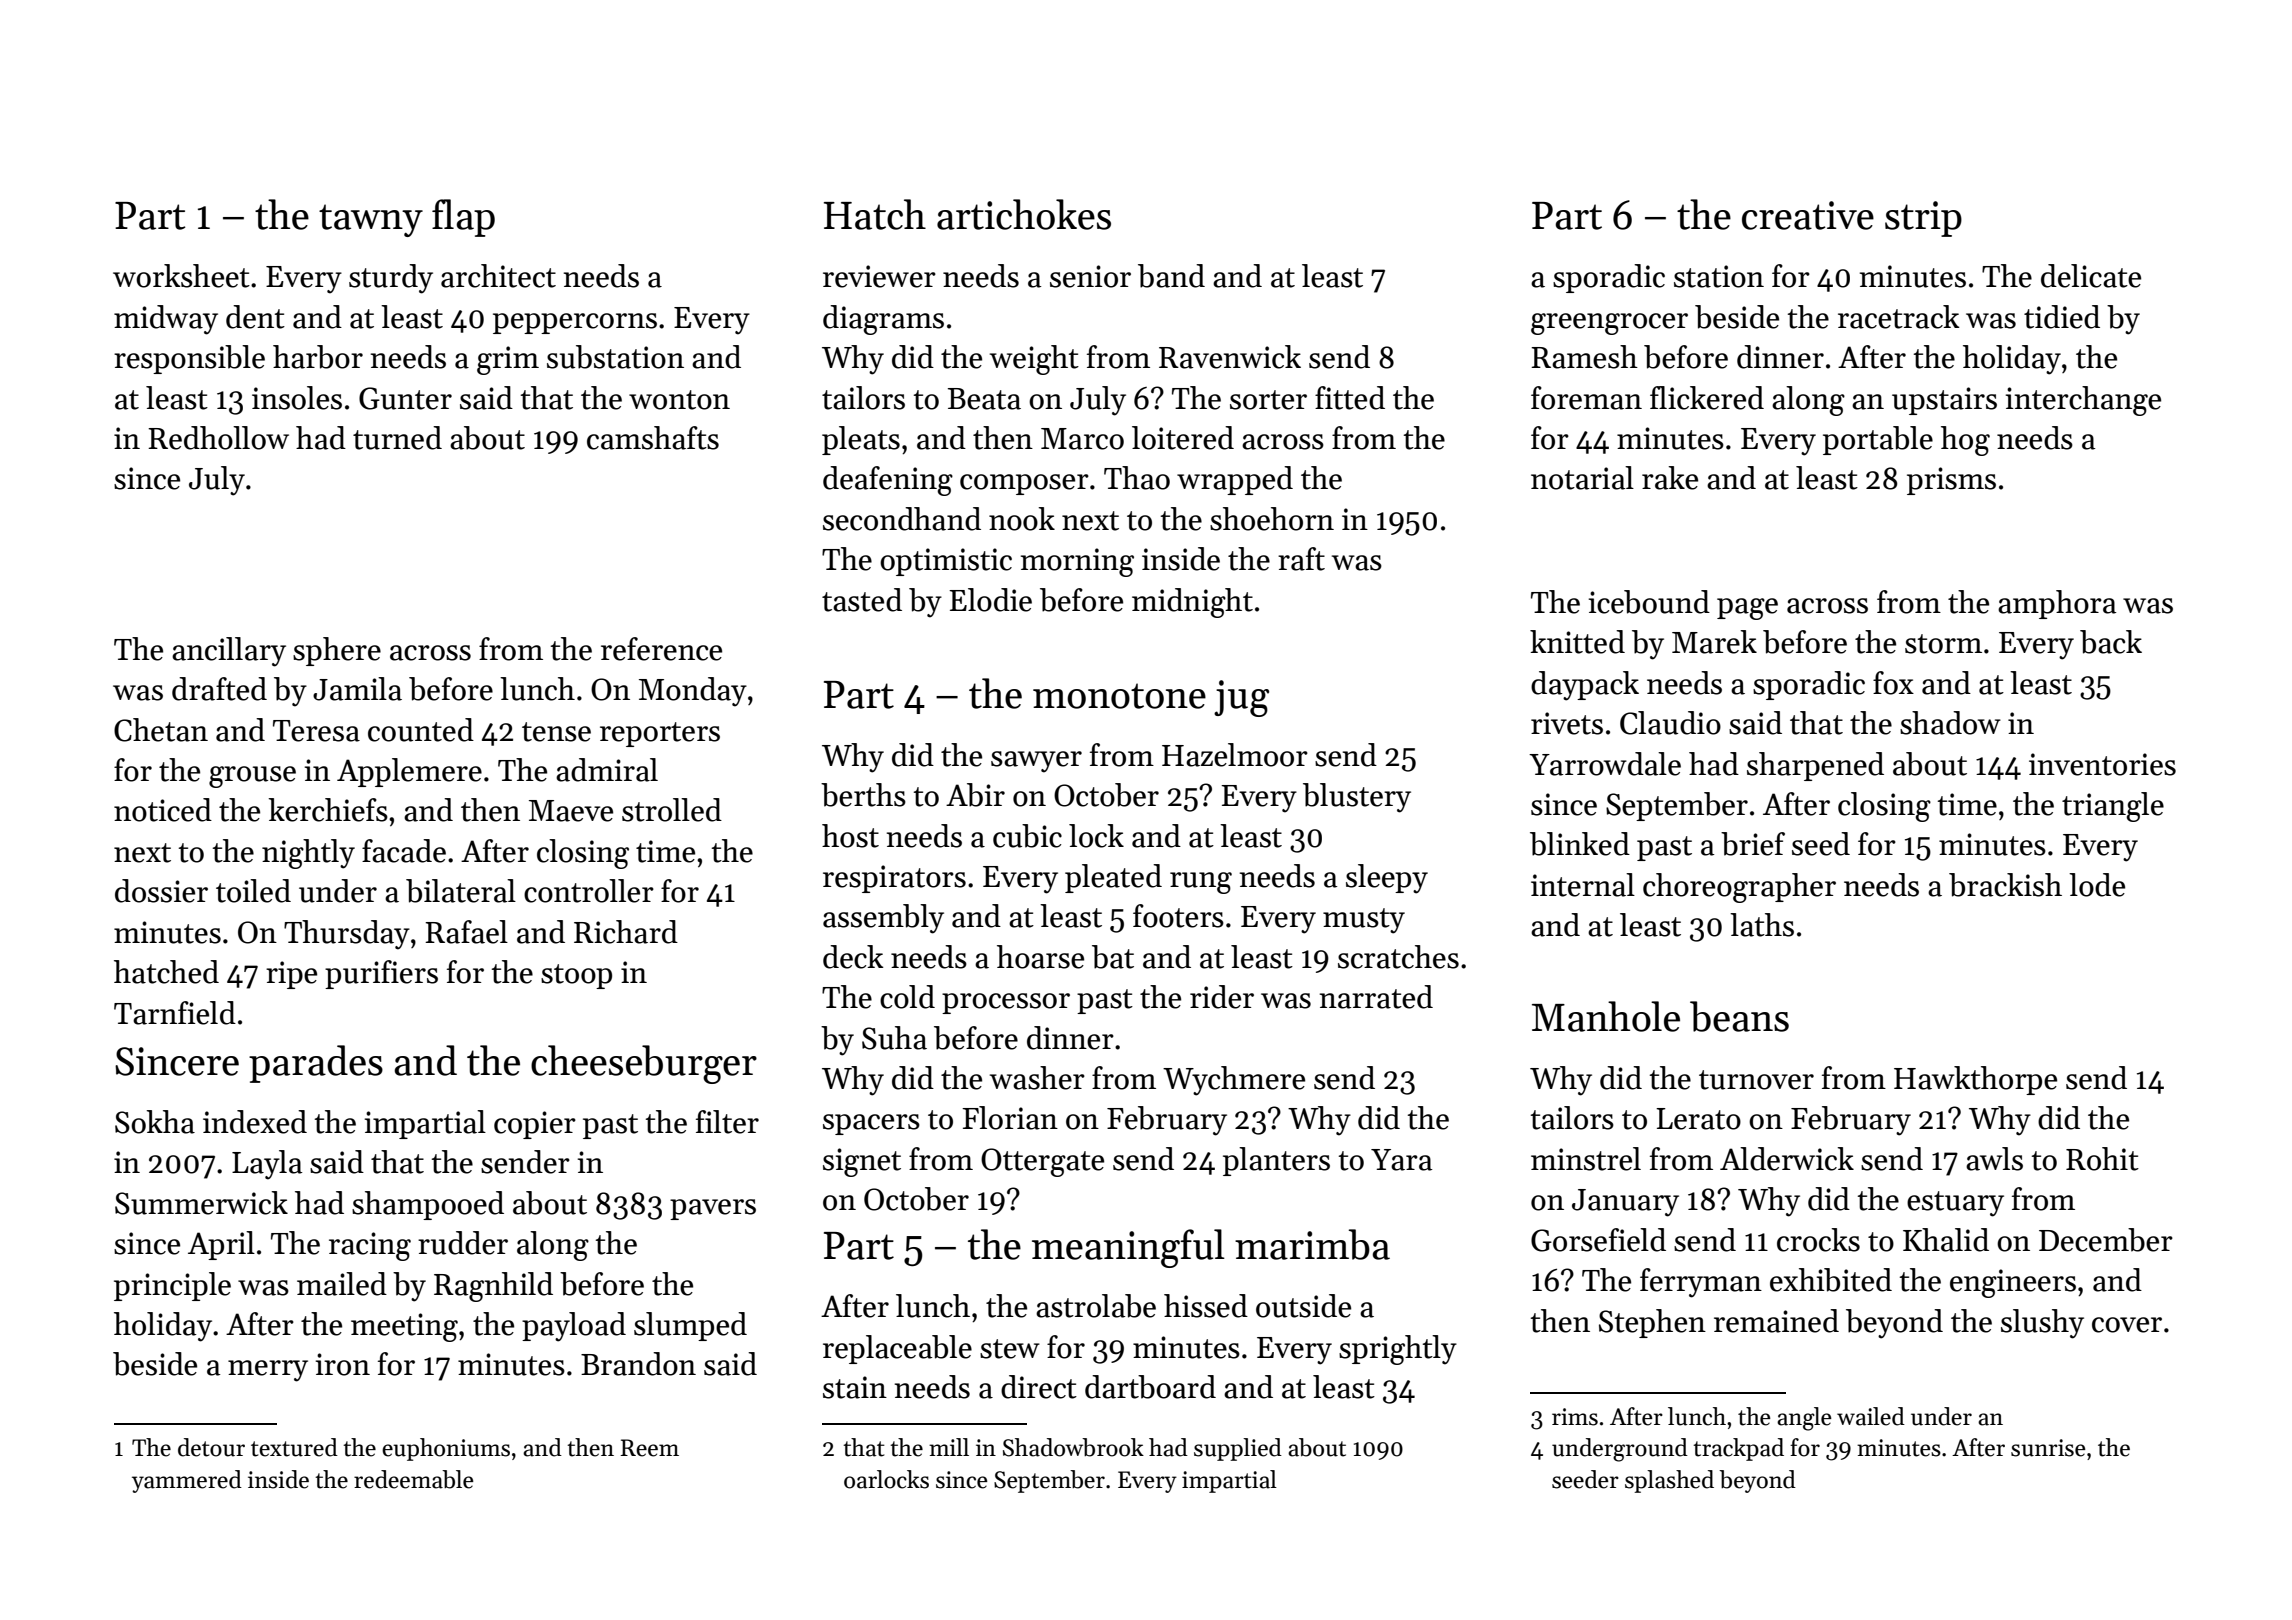 This screenshot has height=1620, width=2292. Describe the element at coordinates (1042, 1162) in the screenshot. I see `Ottergate` at that location.
